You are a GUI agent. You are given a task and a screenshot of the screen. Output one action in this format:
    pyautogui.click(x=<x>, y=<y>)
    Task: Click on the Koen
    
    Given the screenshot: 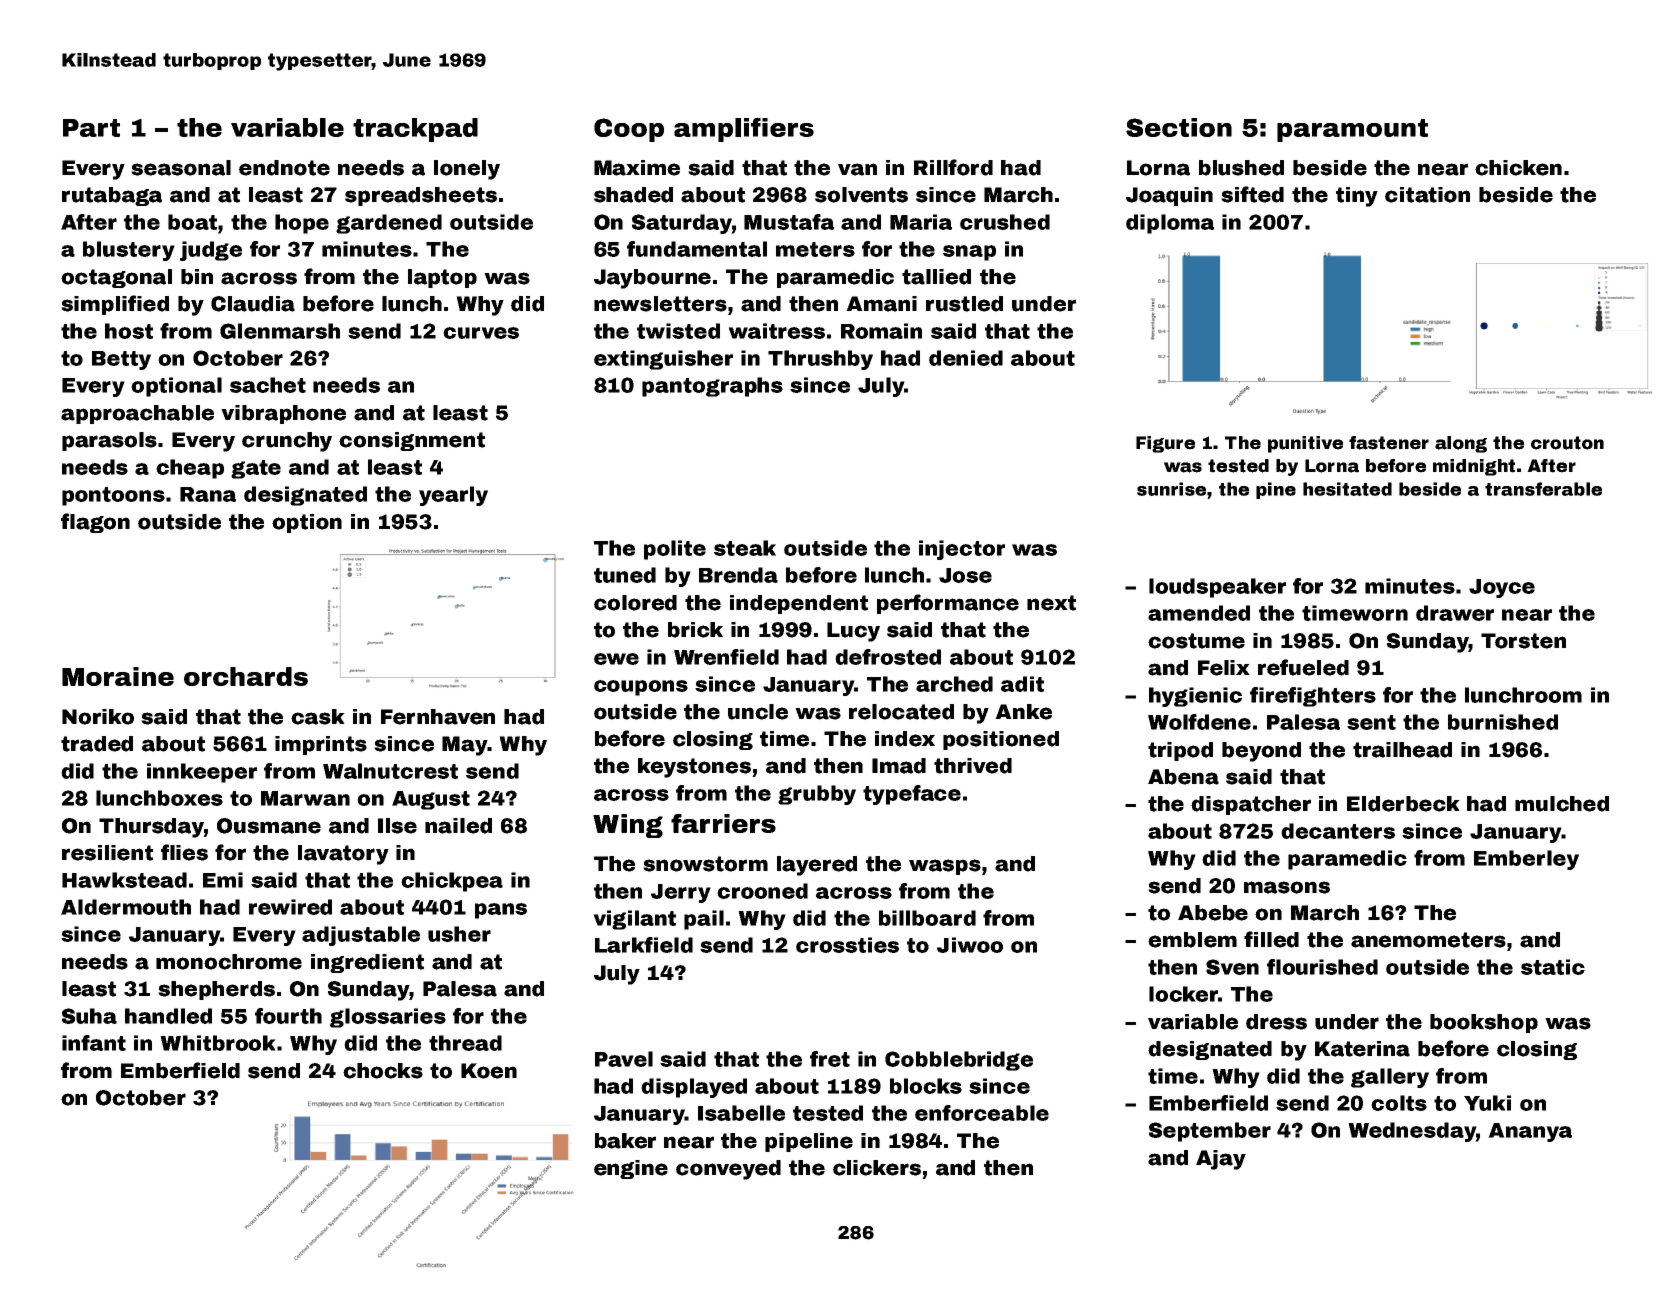 What is the action you would take?
    pyautogui.click(x=489, y=1071)
